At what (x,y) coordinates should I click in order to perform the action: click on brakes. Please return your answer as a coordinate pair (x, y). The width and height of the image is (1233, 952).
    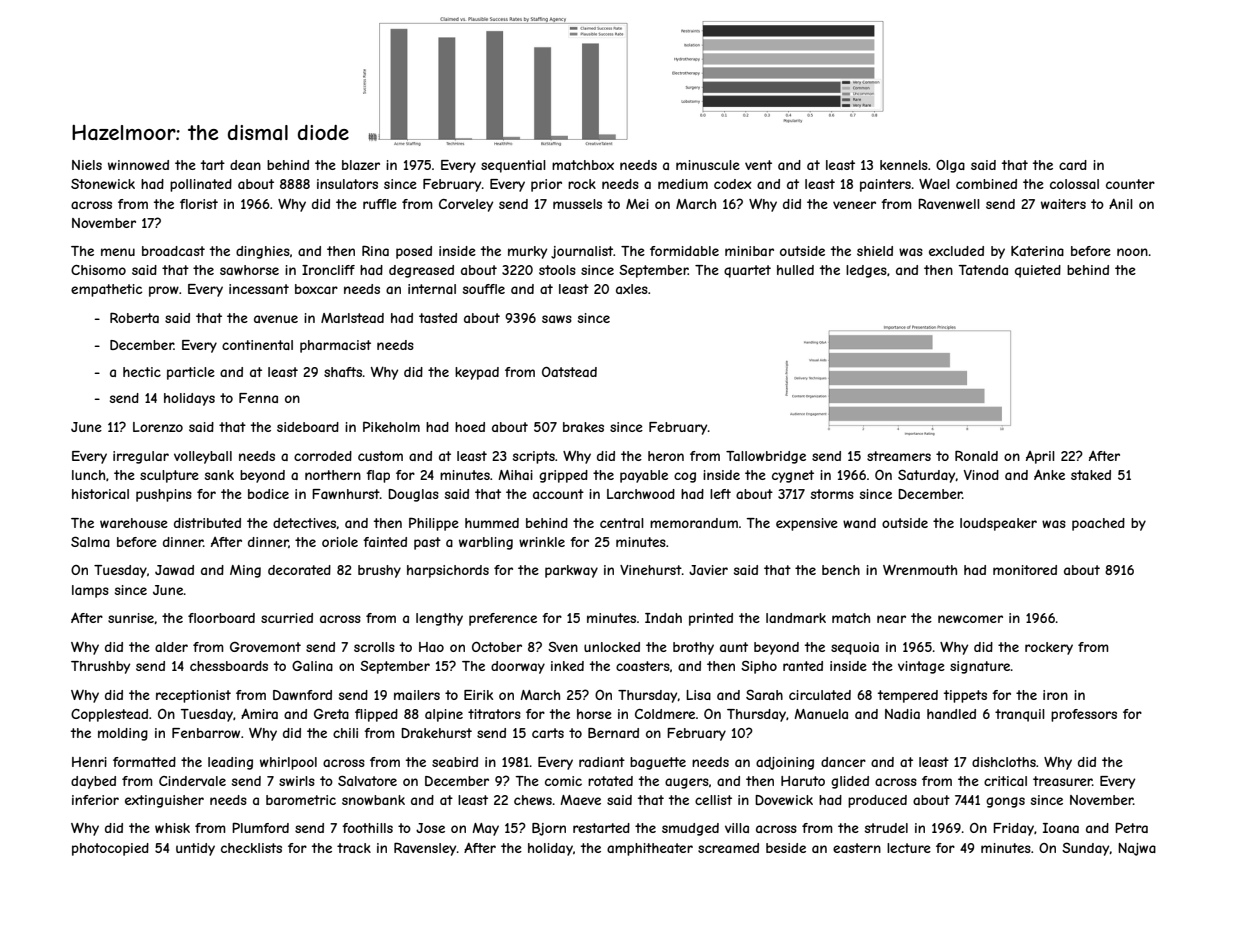
    Looking at the image, I should click on (583, 427).
